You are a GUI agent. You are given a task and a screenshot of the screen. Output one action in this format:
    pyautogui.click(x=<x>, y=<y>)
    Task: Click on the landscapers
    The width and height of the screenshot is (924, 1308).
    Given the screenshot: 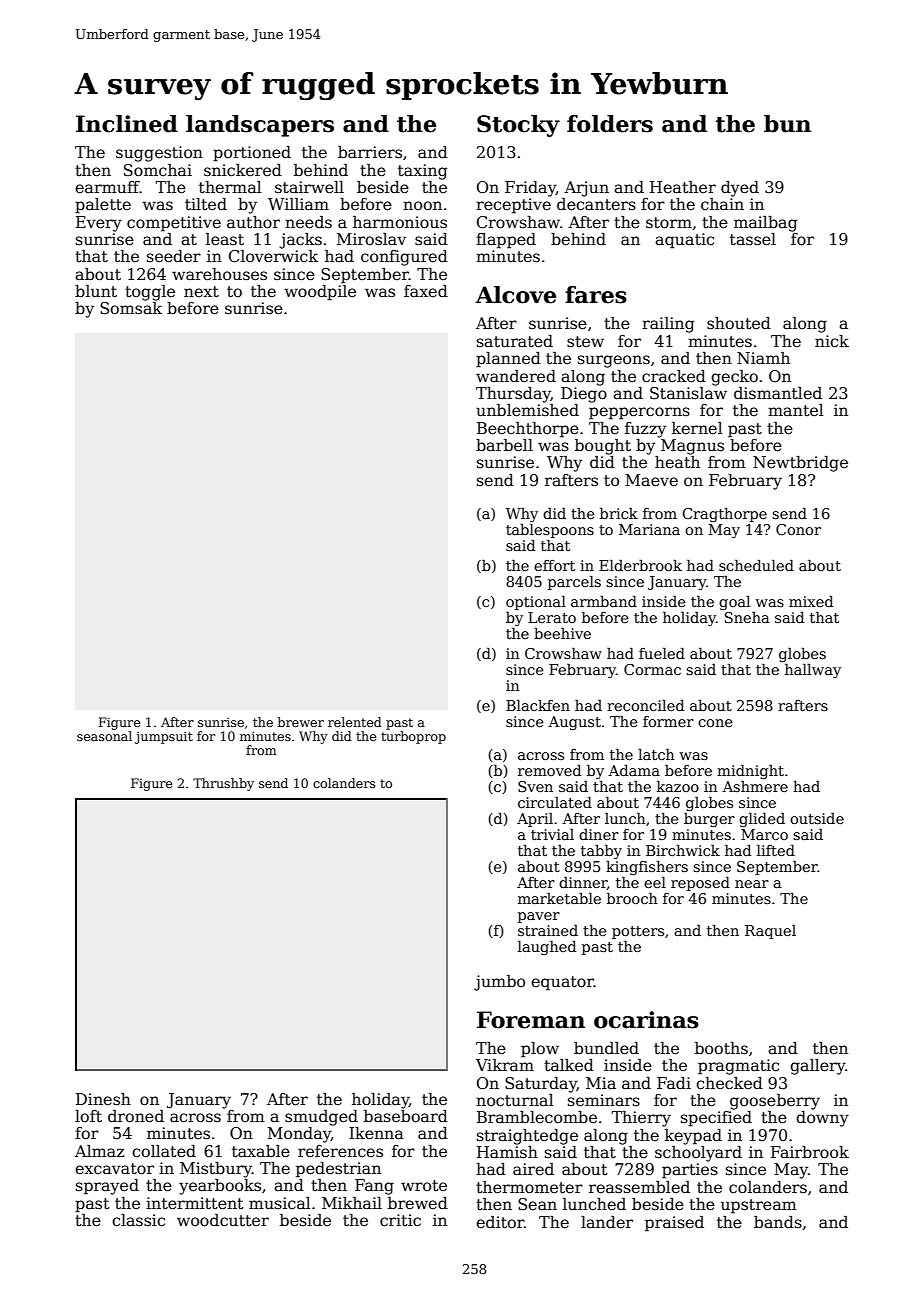 What is the action you would take?
    pyautogui.click(x=260, y=126)
